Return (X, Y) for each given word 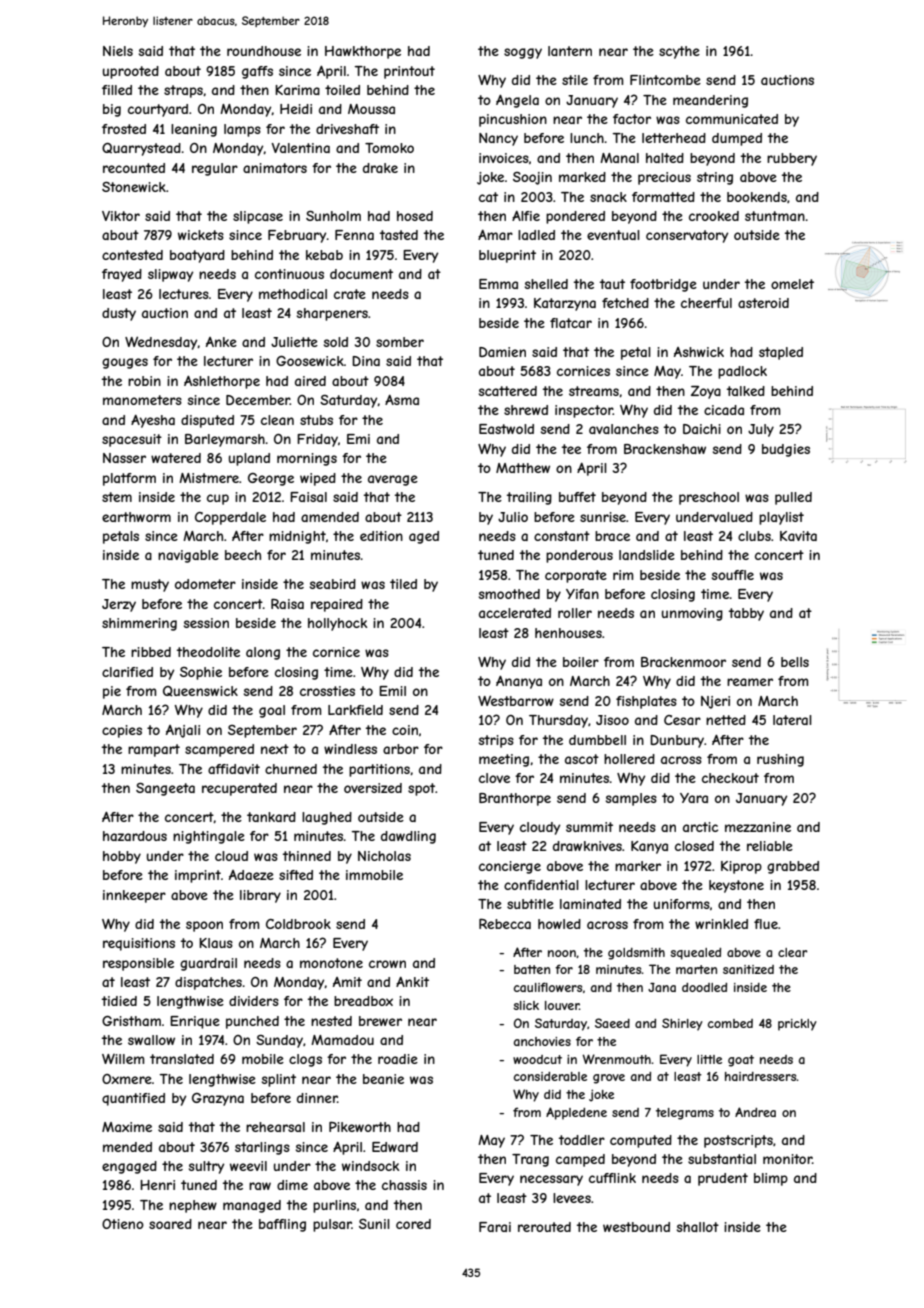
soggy (523, 53)
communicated (732, 119)
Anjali (183, 731)
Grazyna (218, 1099)
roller (575, 613)
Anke (221, 342)
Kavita (798, 536)
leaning (194, 130)
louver (562, 1005)
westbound (636, 1227)
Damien (502, 352)
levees (572, 1198)
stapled (781, 353)
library (260, 896)
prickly (797, 1025)
